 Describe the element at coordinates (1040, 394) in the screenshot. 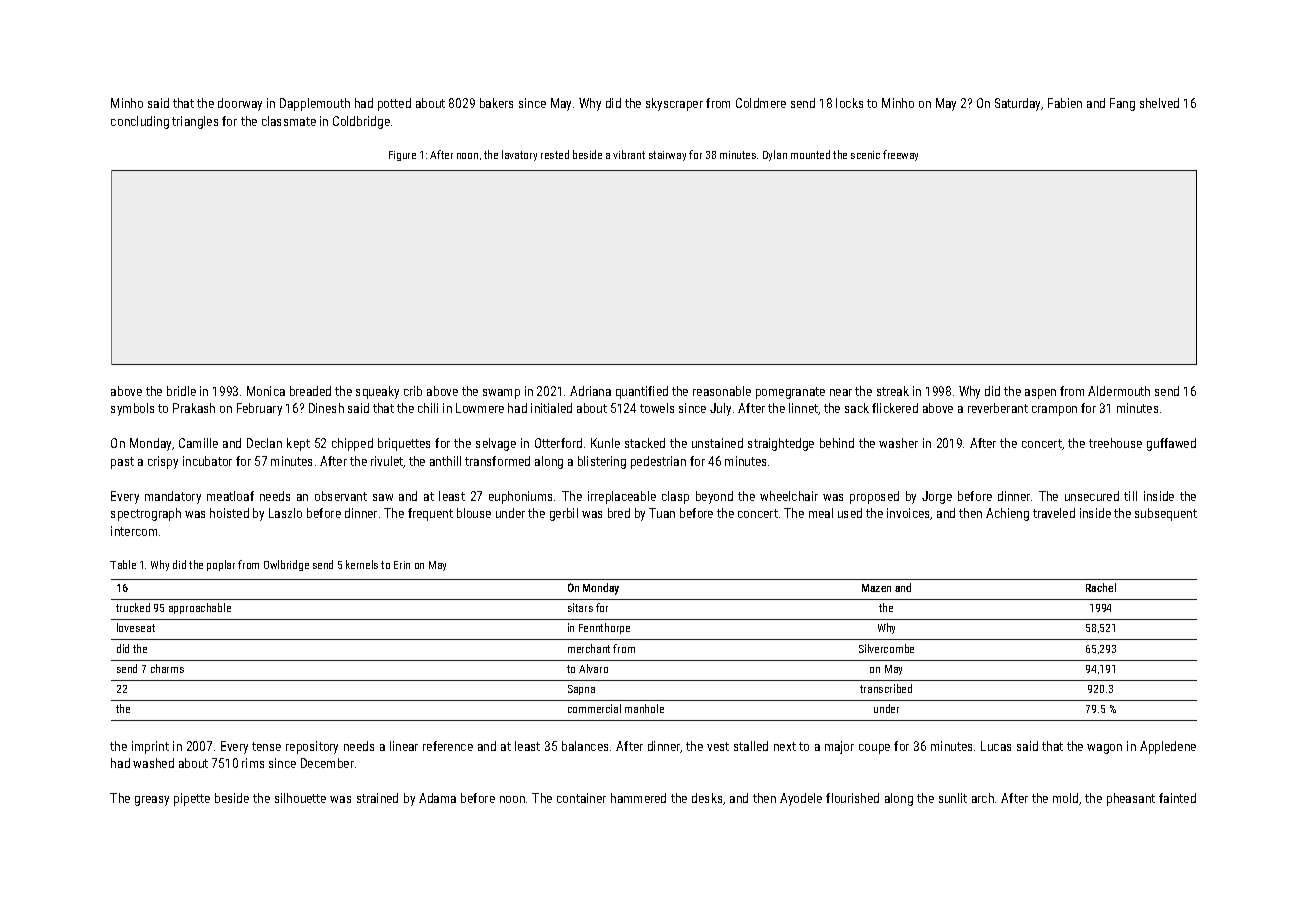

I see `aspen` at that location.
